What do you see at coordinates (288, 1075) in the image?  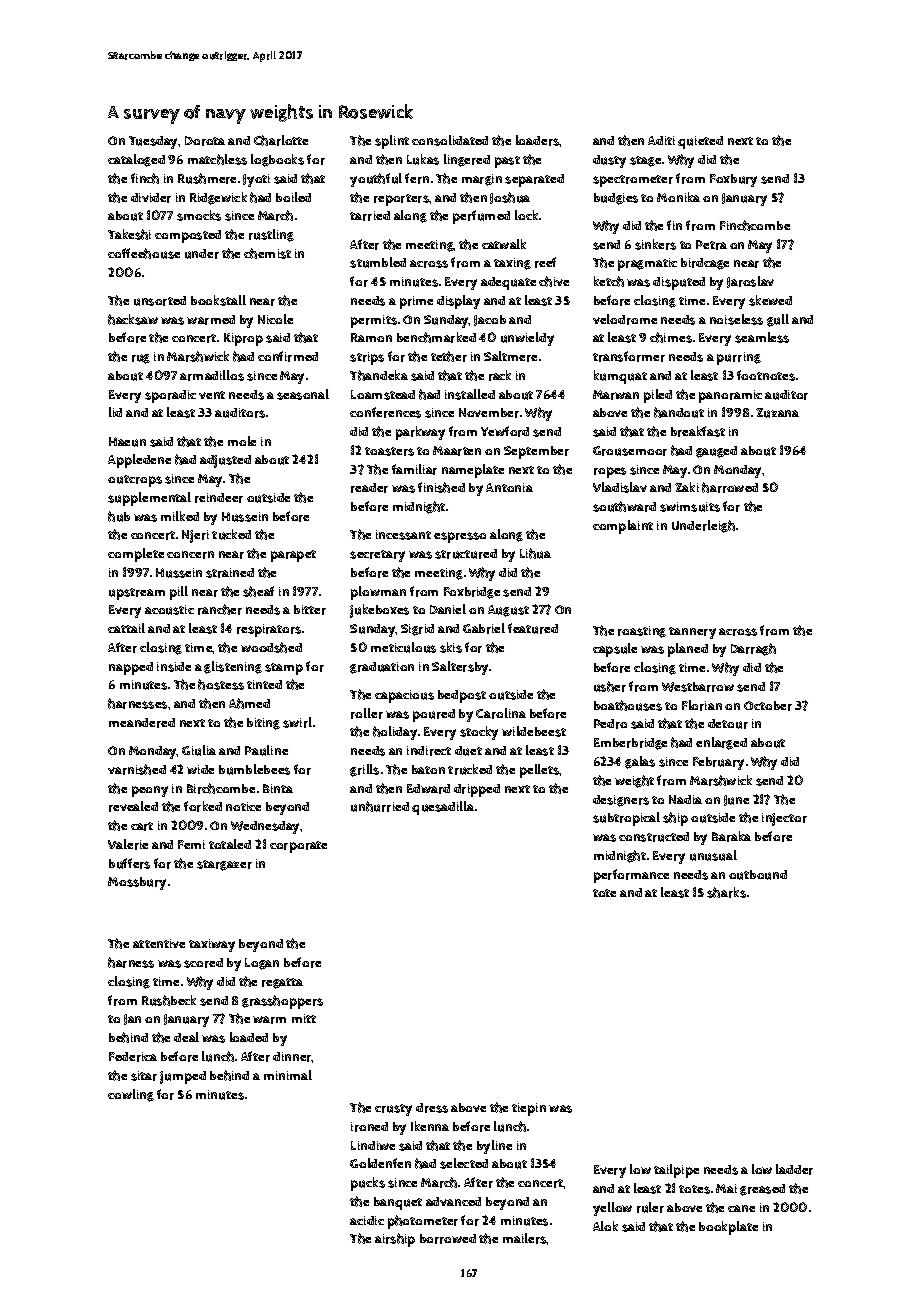 I see `minimal` at bounding box center [288, 1075].
